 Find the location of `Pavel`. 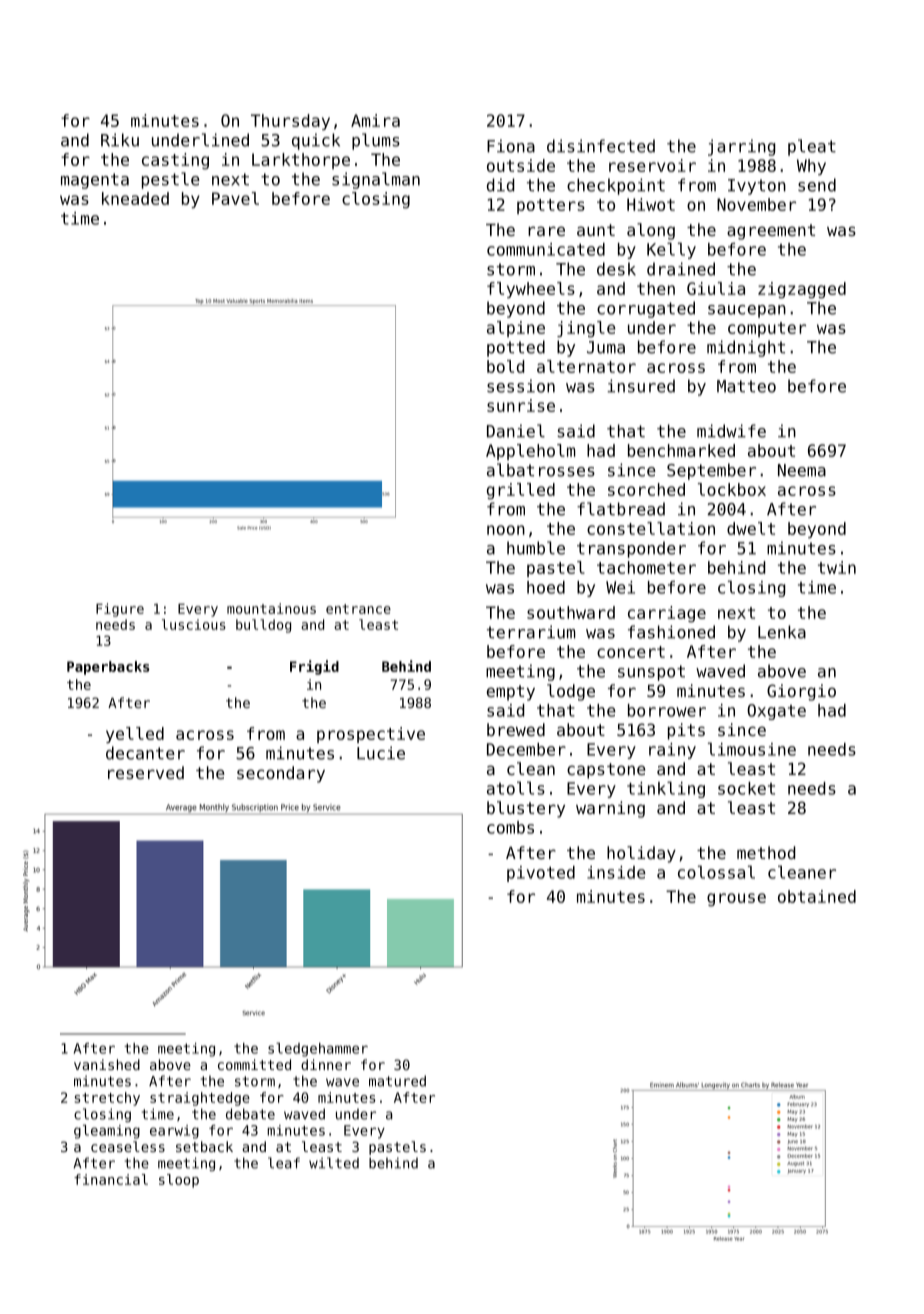

Pavel is located at coordinates (235, 198).
